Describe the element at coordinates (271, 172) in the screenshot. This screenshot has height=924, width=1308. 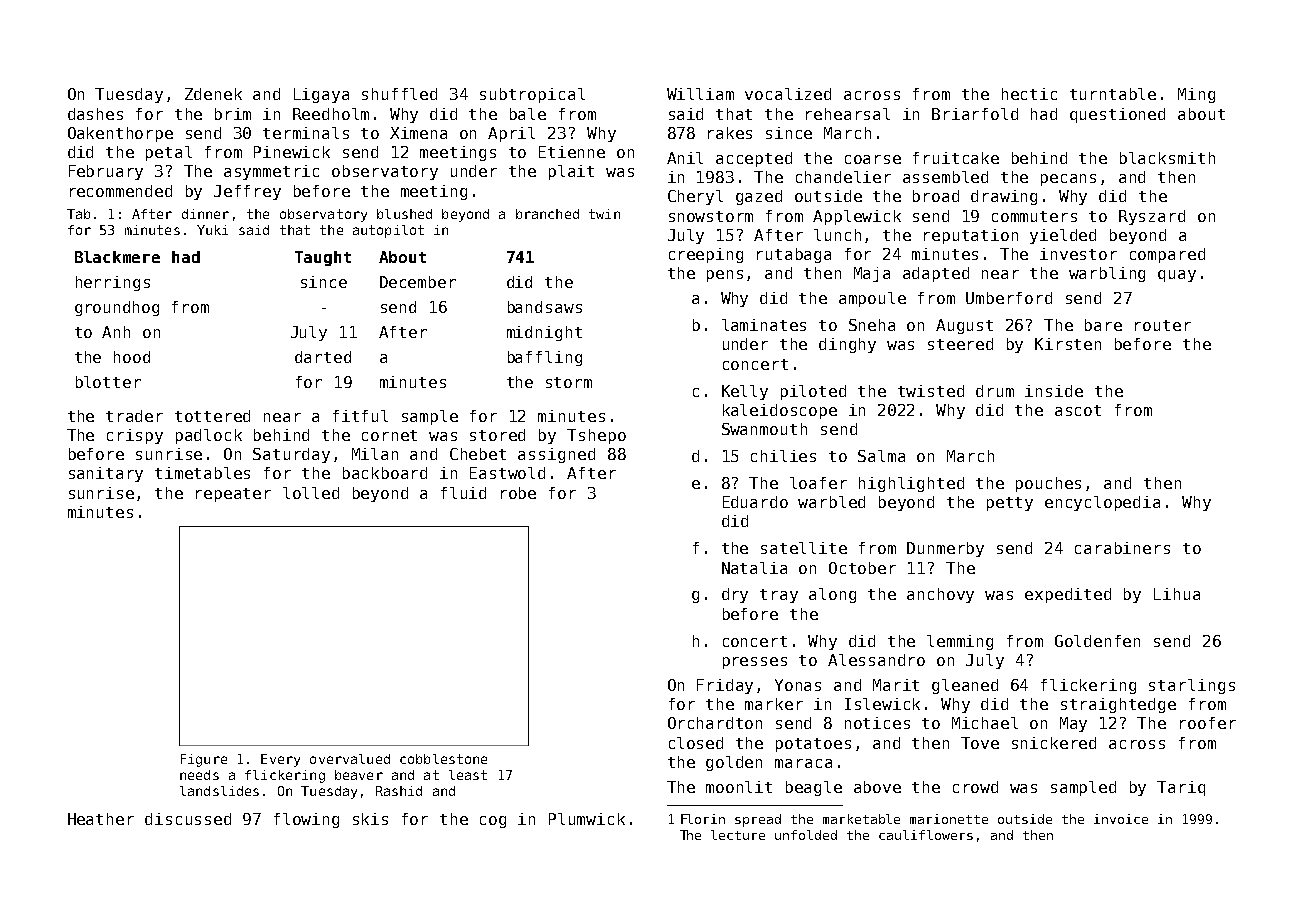
I see `asymmetric` at that location.
